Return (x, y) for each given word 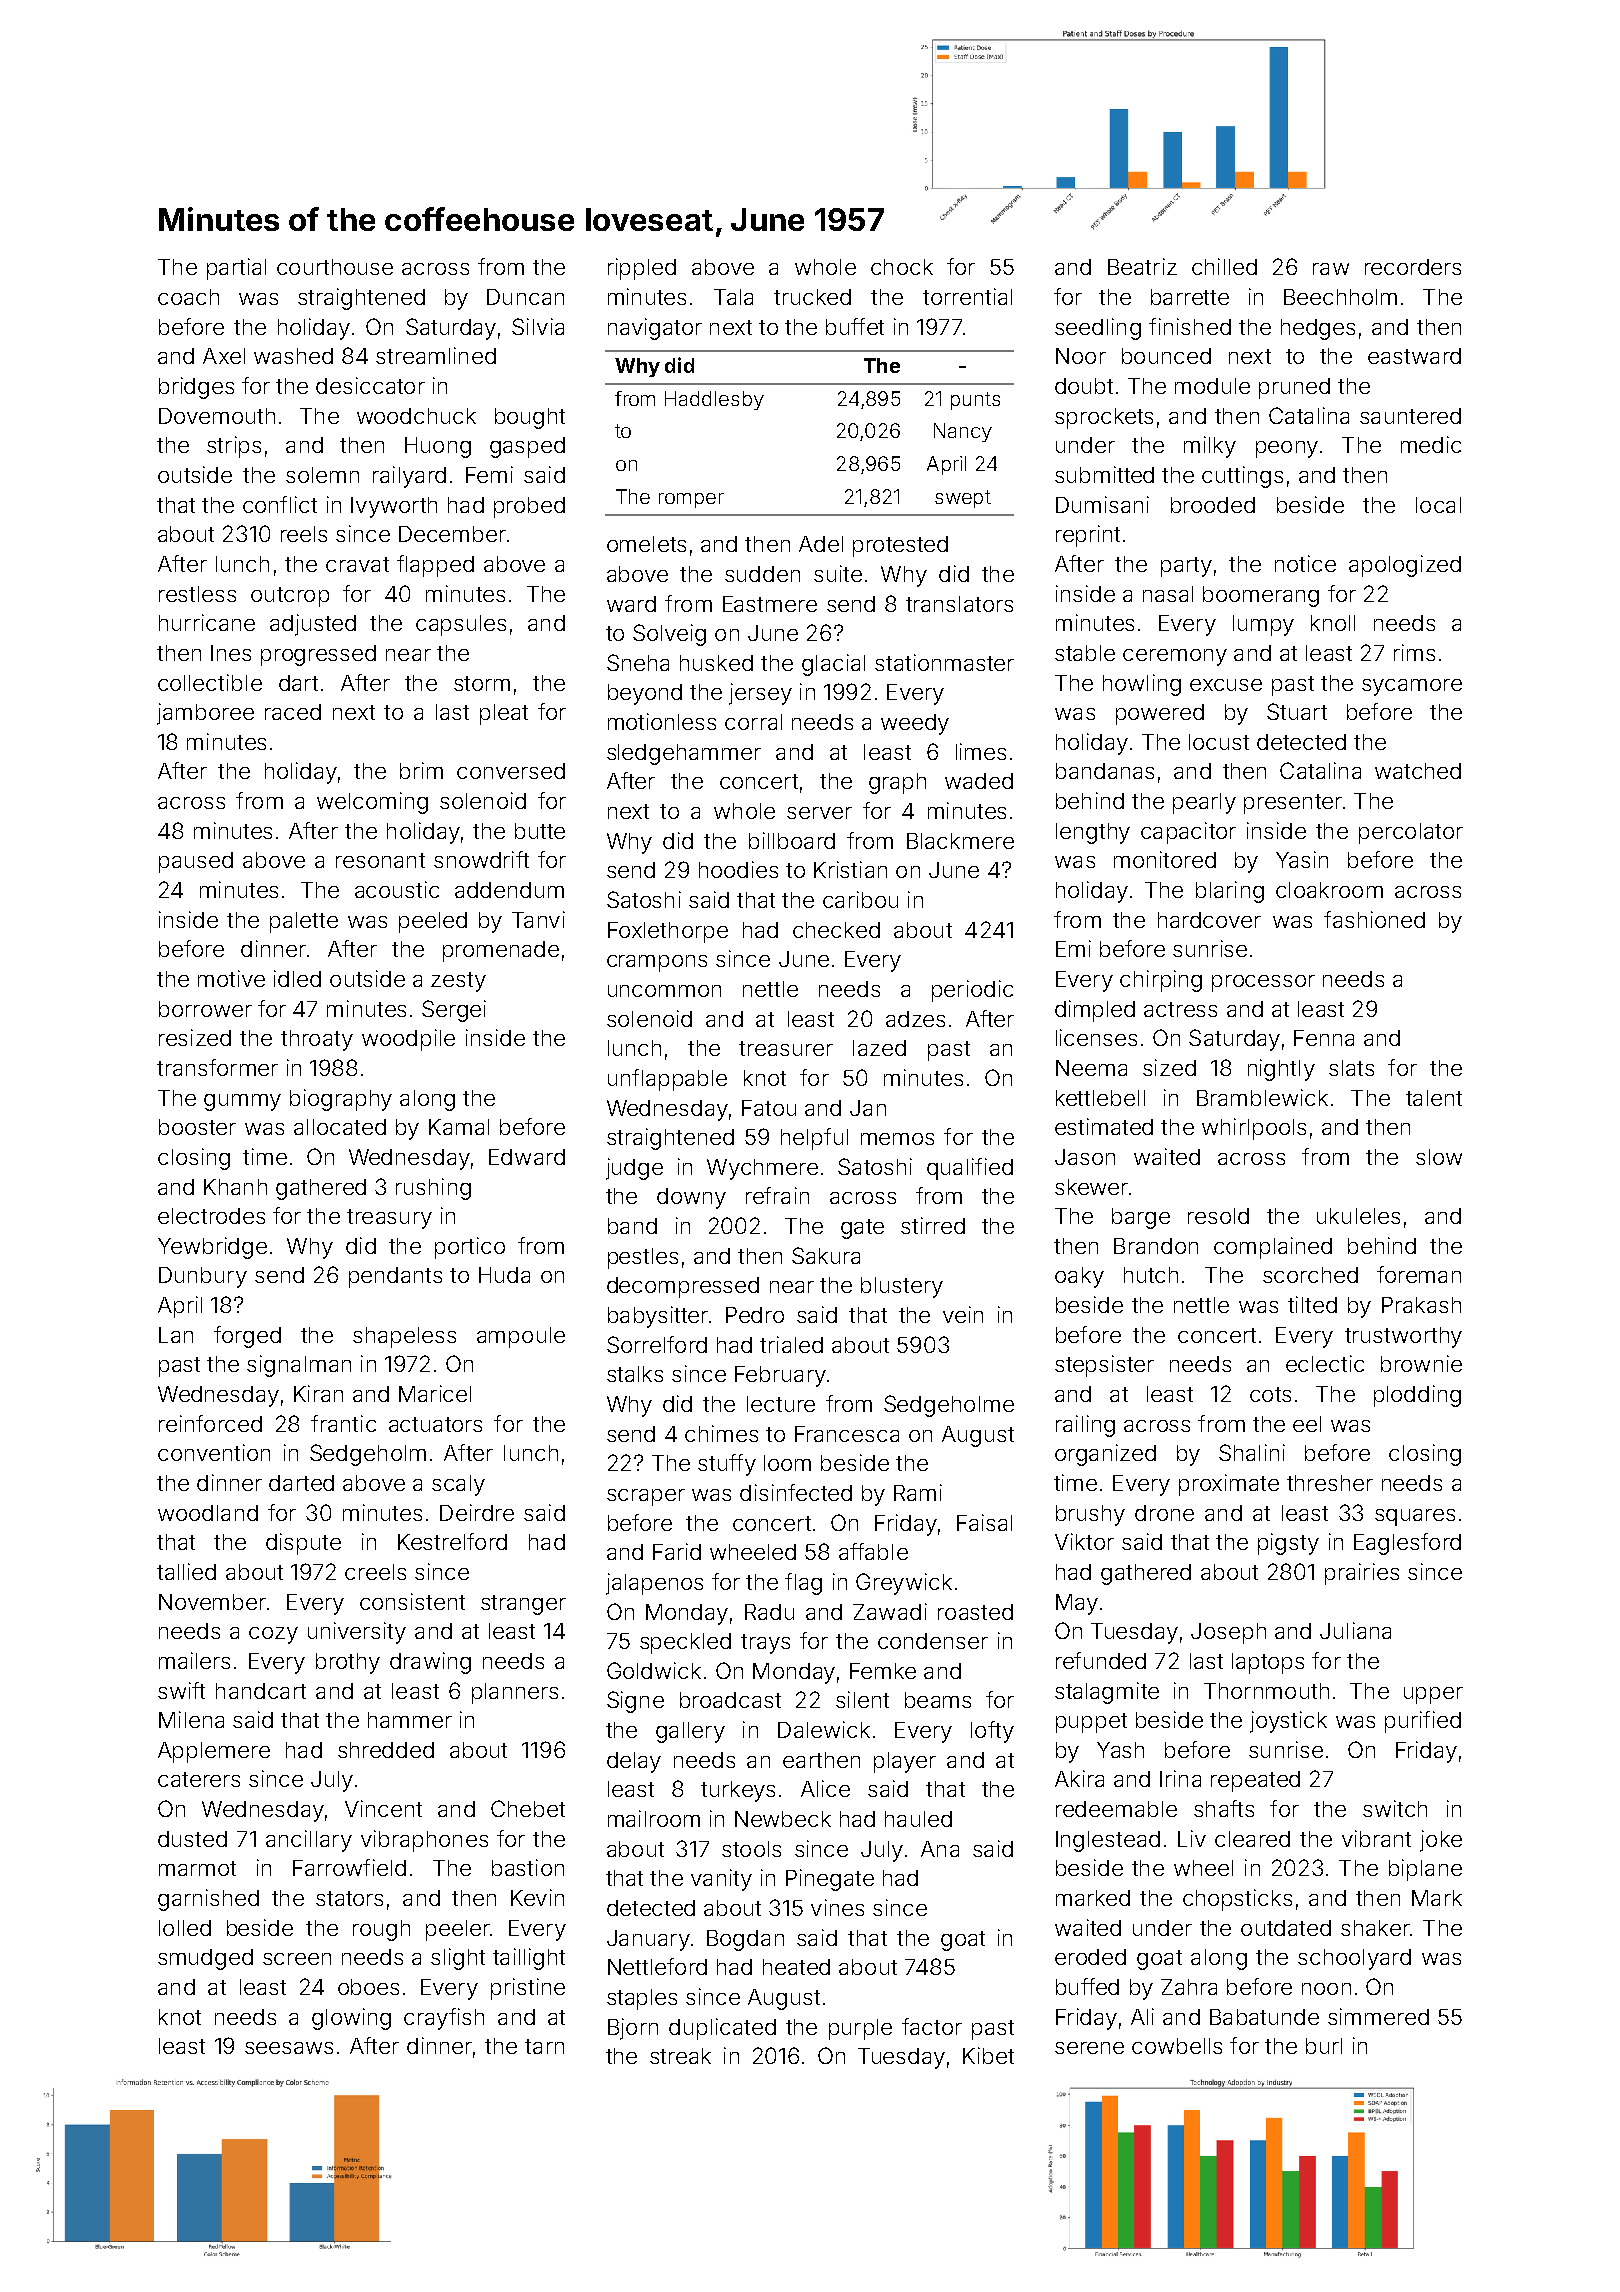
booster (197, 1127)
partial (236, 269)
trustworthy (1403, 1337)
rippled (642, 269)
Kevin (537, 1897)
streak (680, 2056)
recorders (1413, 267)
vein (963, 1314)
